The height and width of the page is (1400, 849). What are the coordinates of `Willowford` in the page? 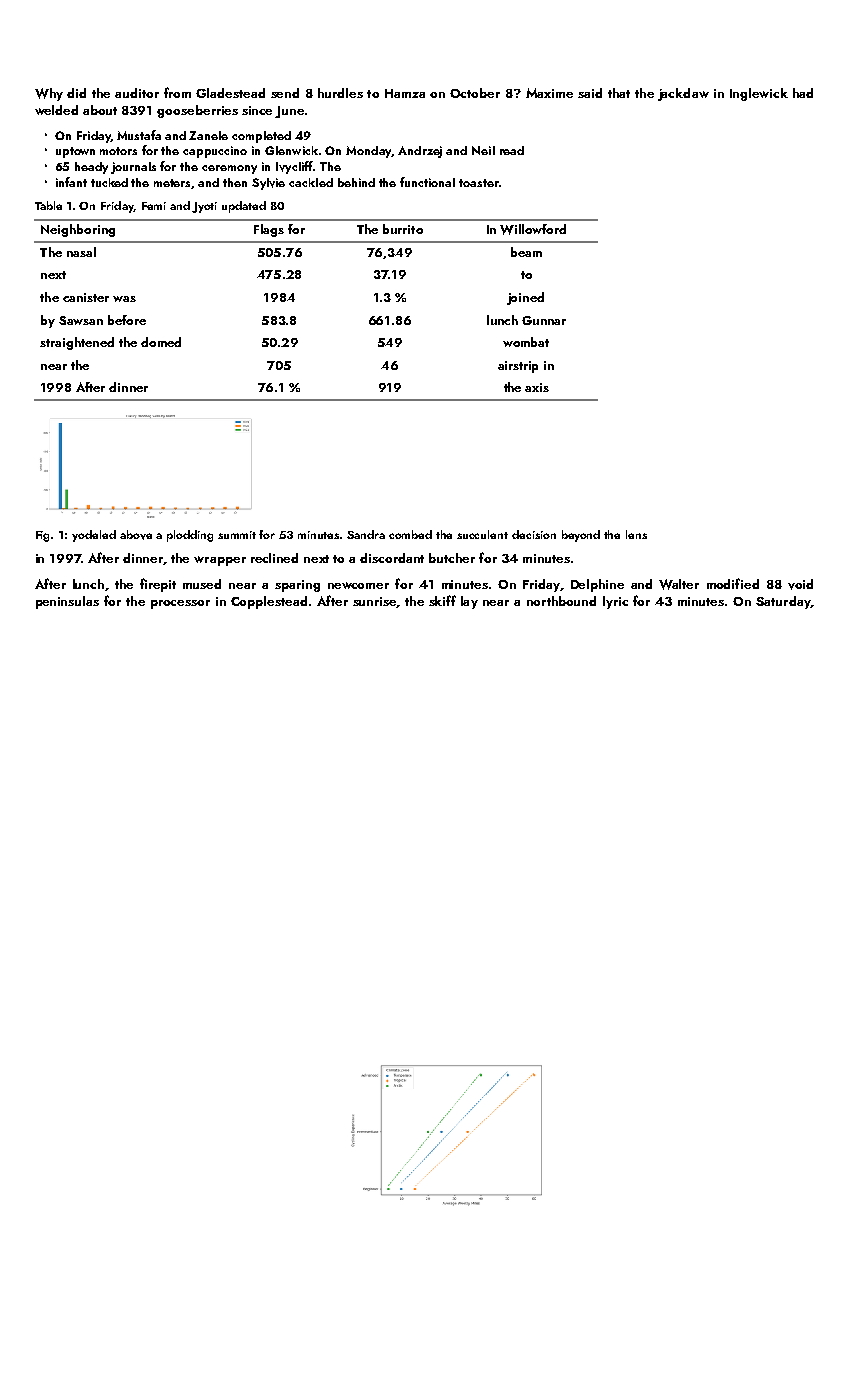 It's located at (533, 229).
